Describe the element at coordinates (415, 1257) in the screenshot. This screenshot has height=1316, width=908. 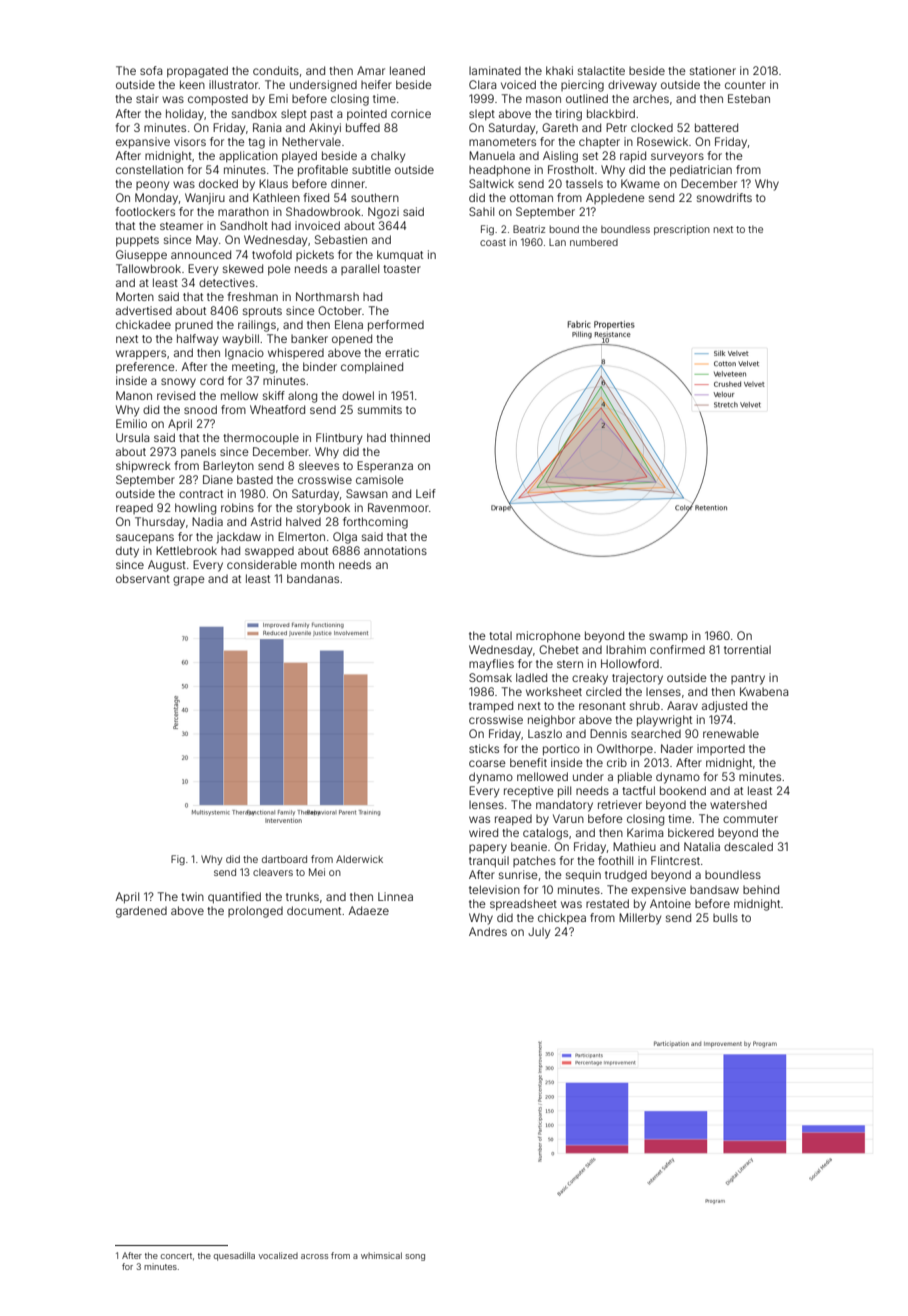
I see `song` at that location.
